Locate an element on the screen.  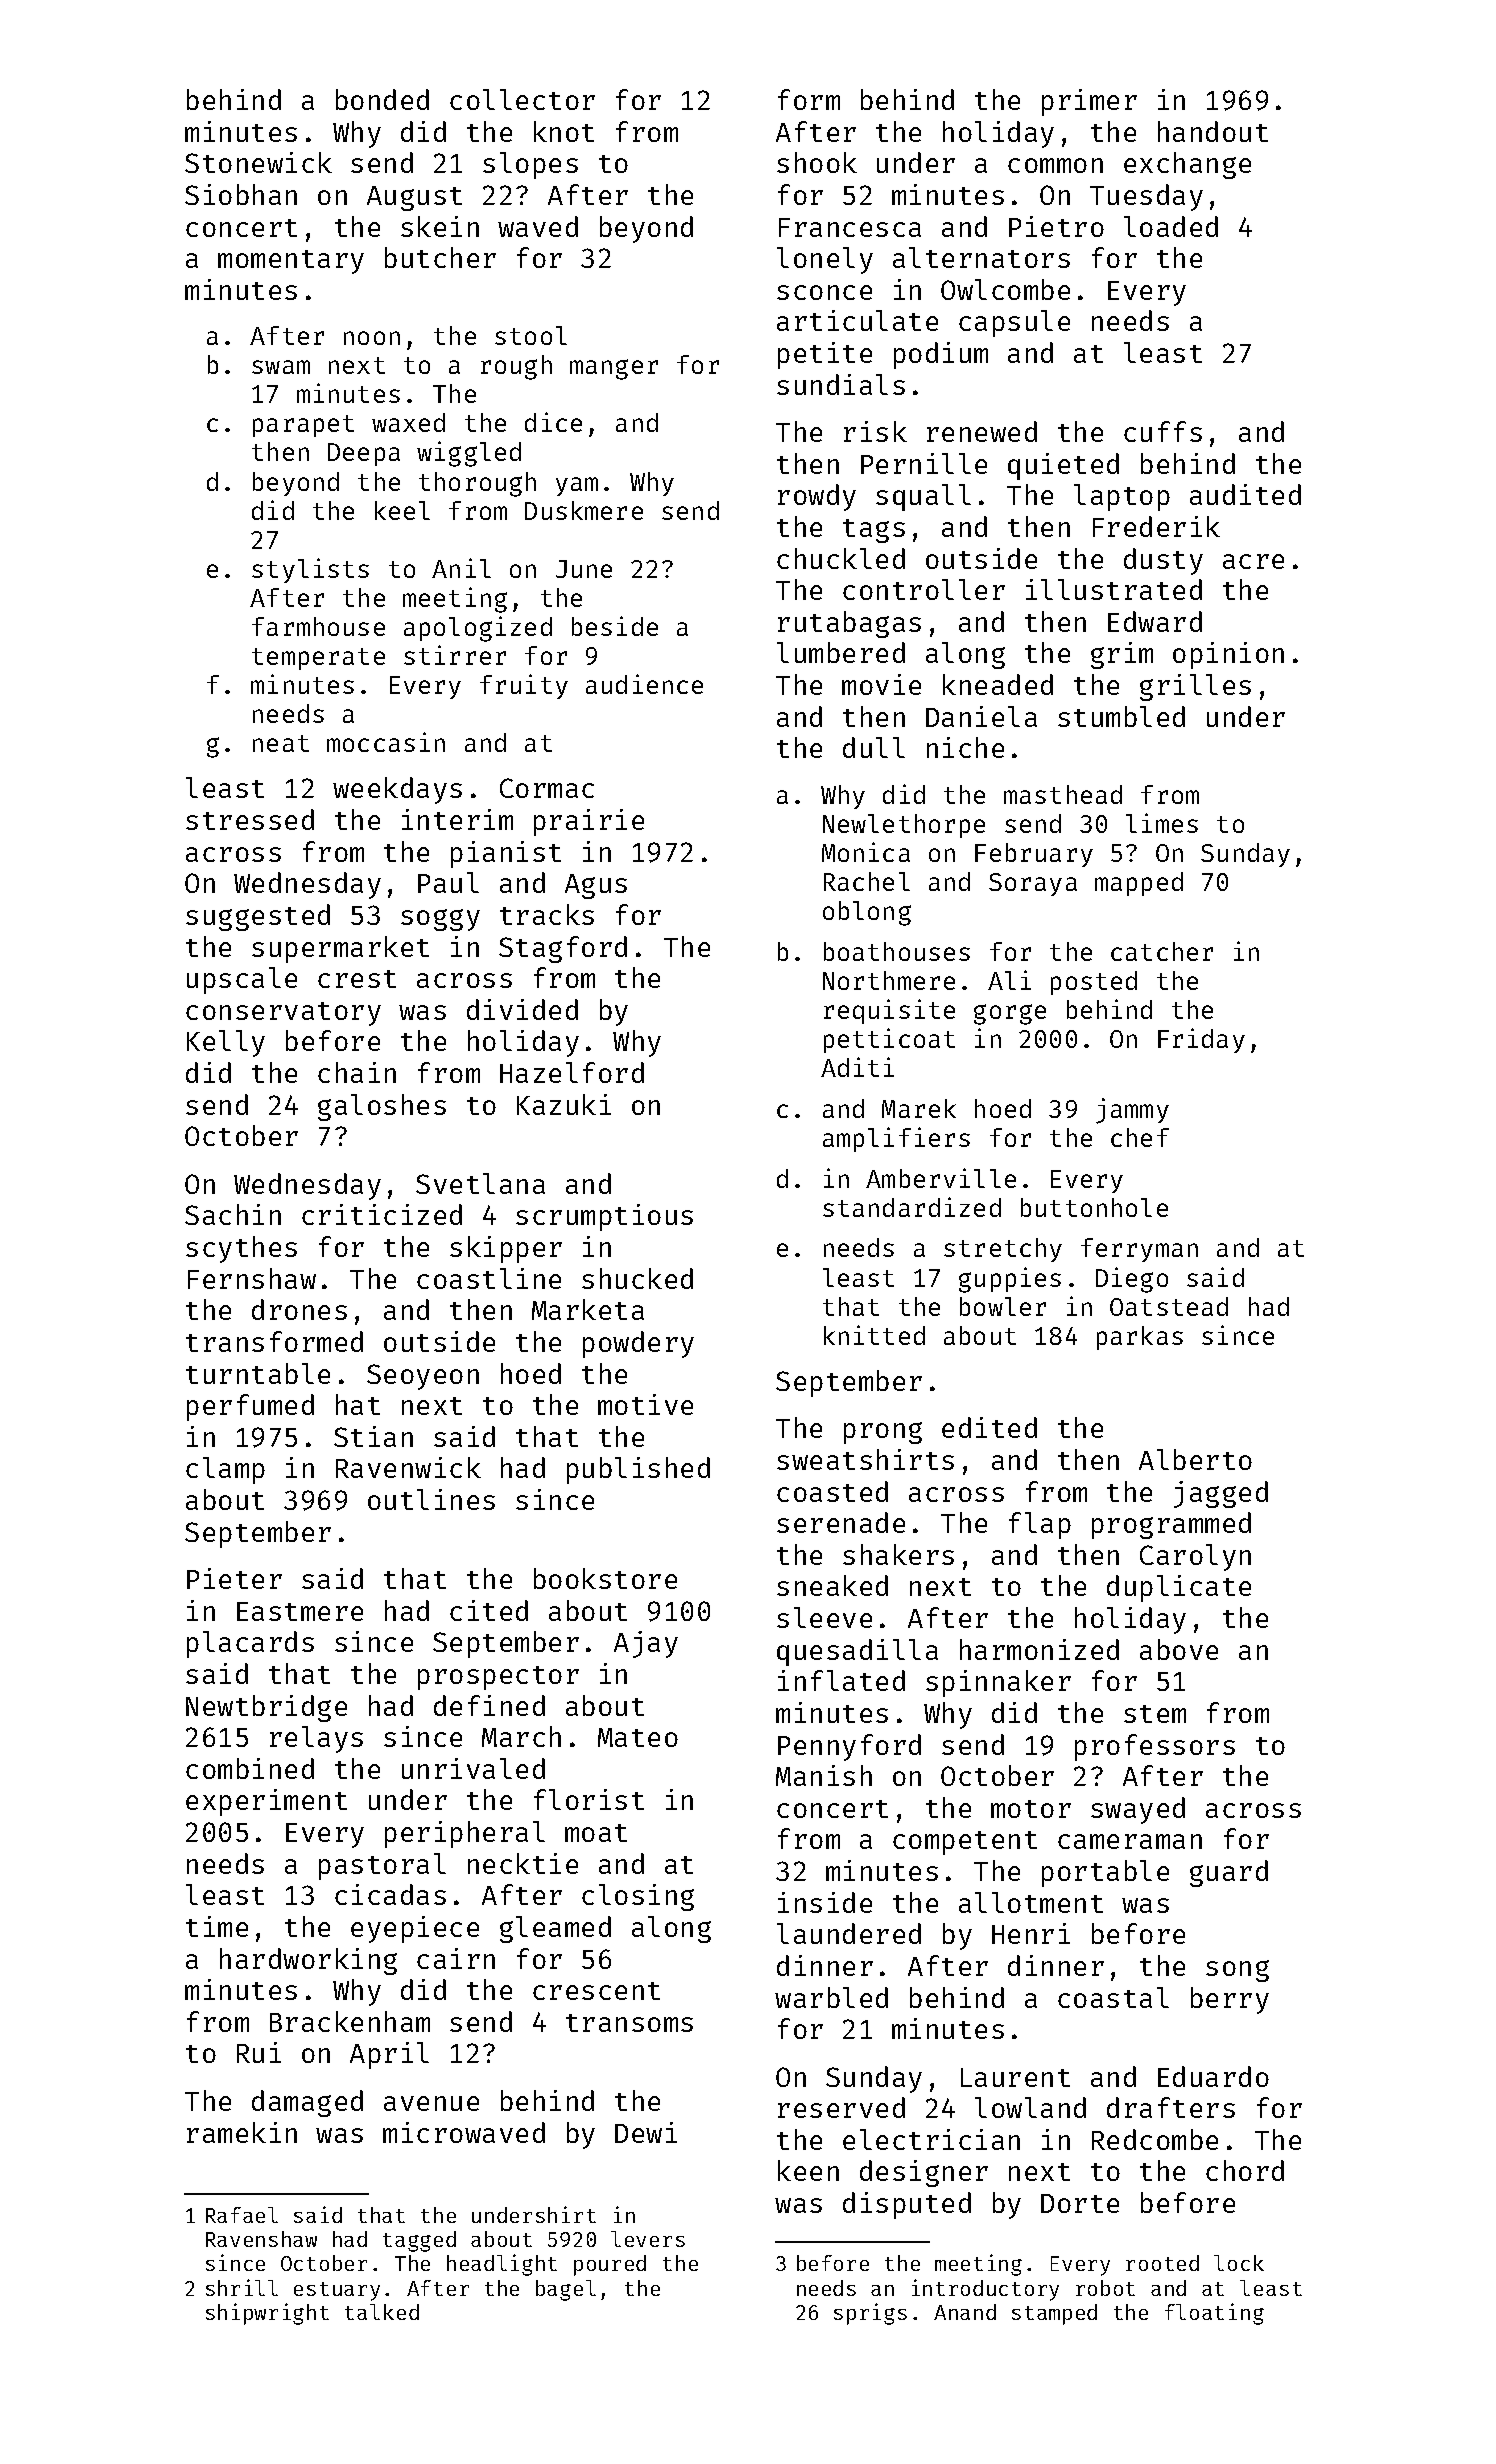
shook is located at coordinates (817, 162).
